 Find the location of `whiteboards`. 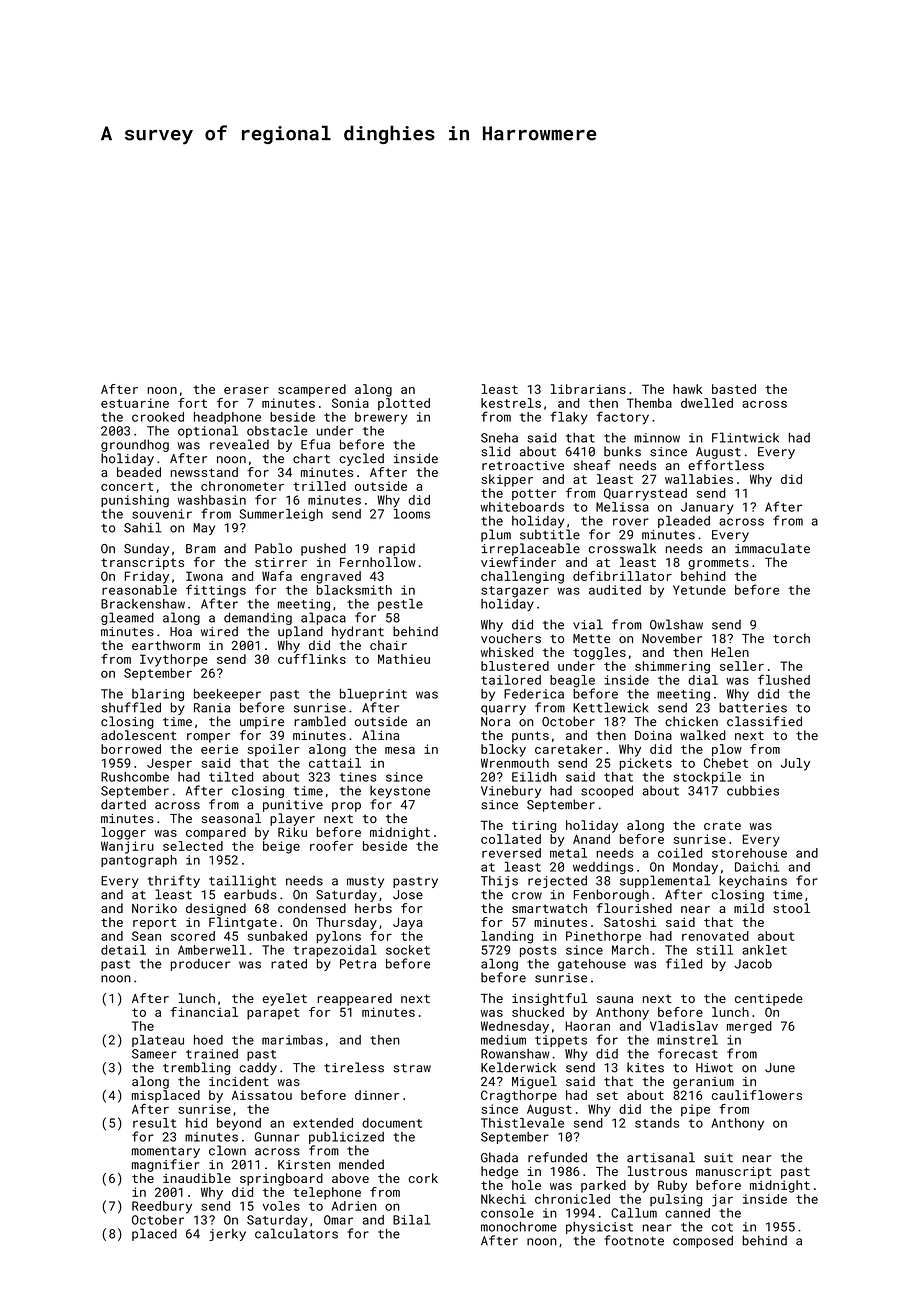

whiteboards is located at coordinates (522, 507).
